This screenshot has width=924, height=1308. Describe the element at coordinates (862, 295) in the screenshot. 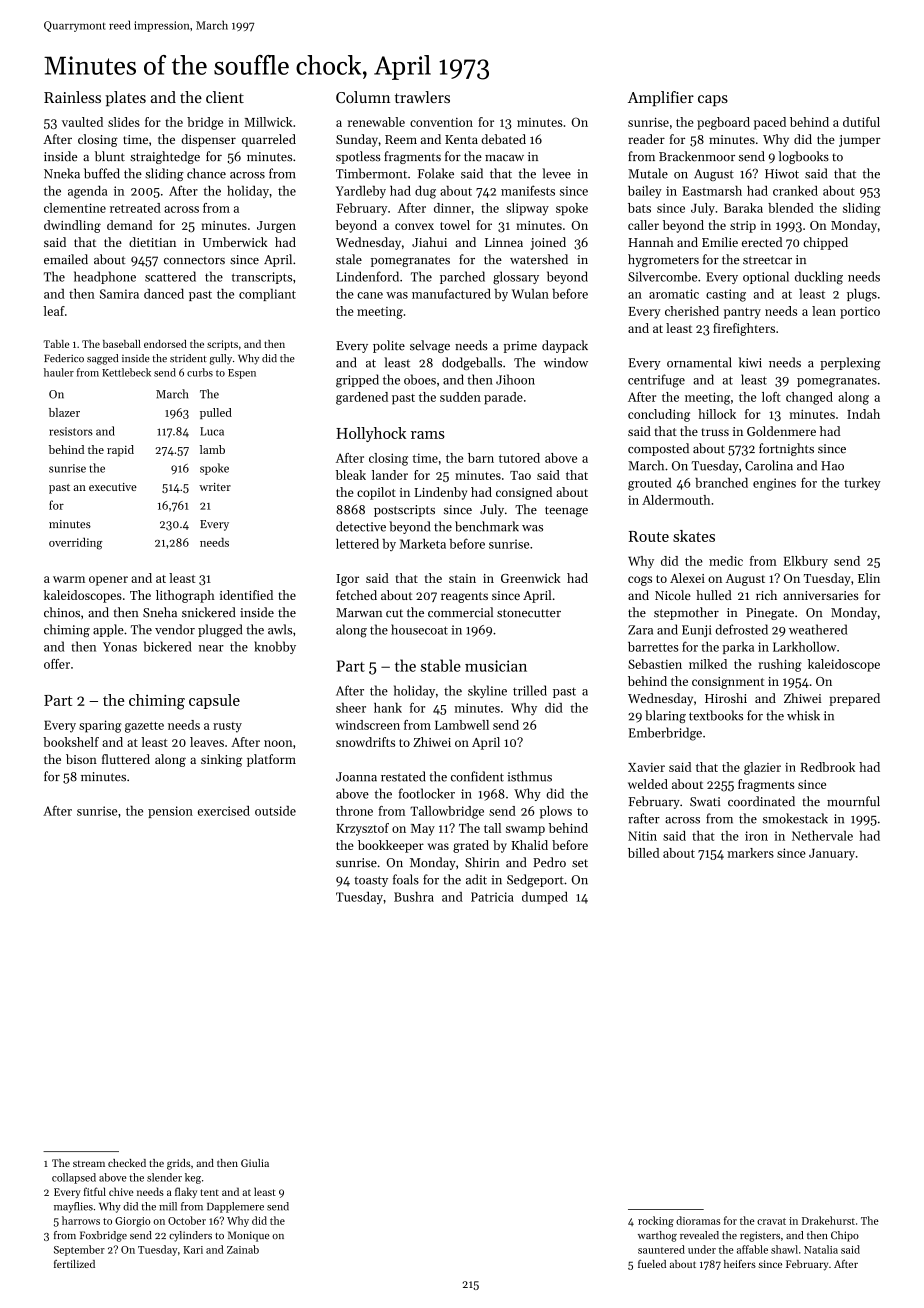

I see `plugs` at that location.
